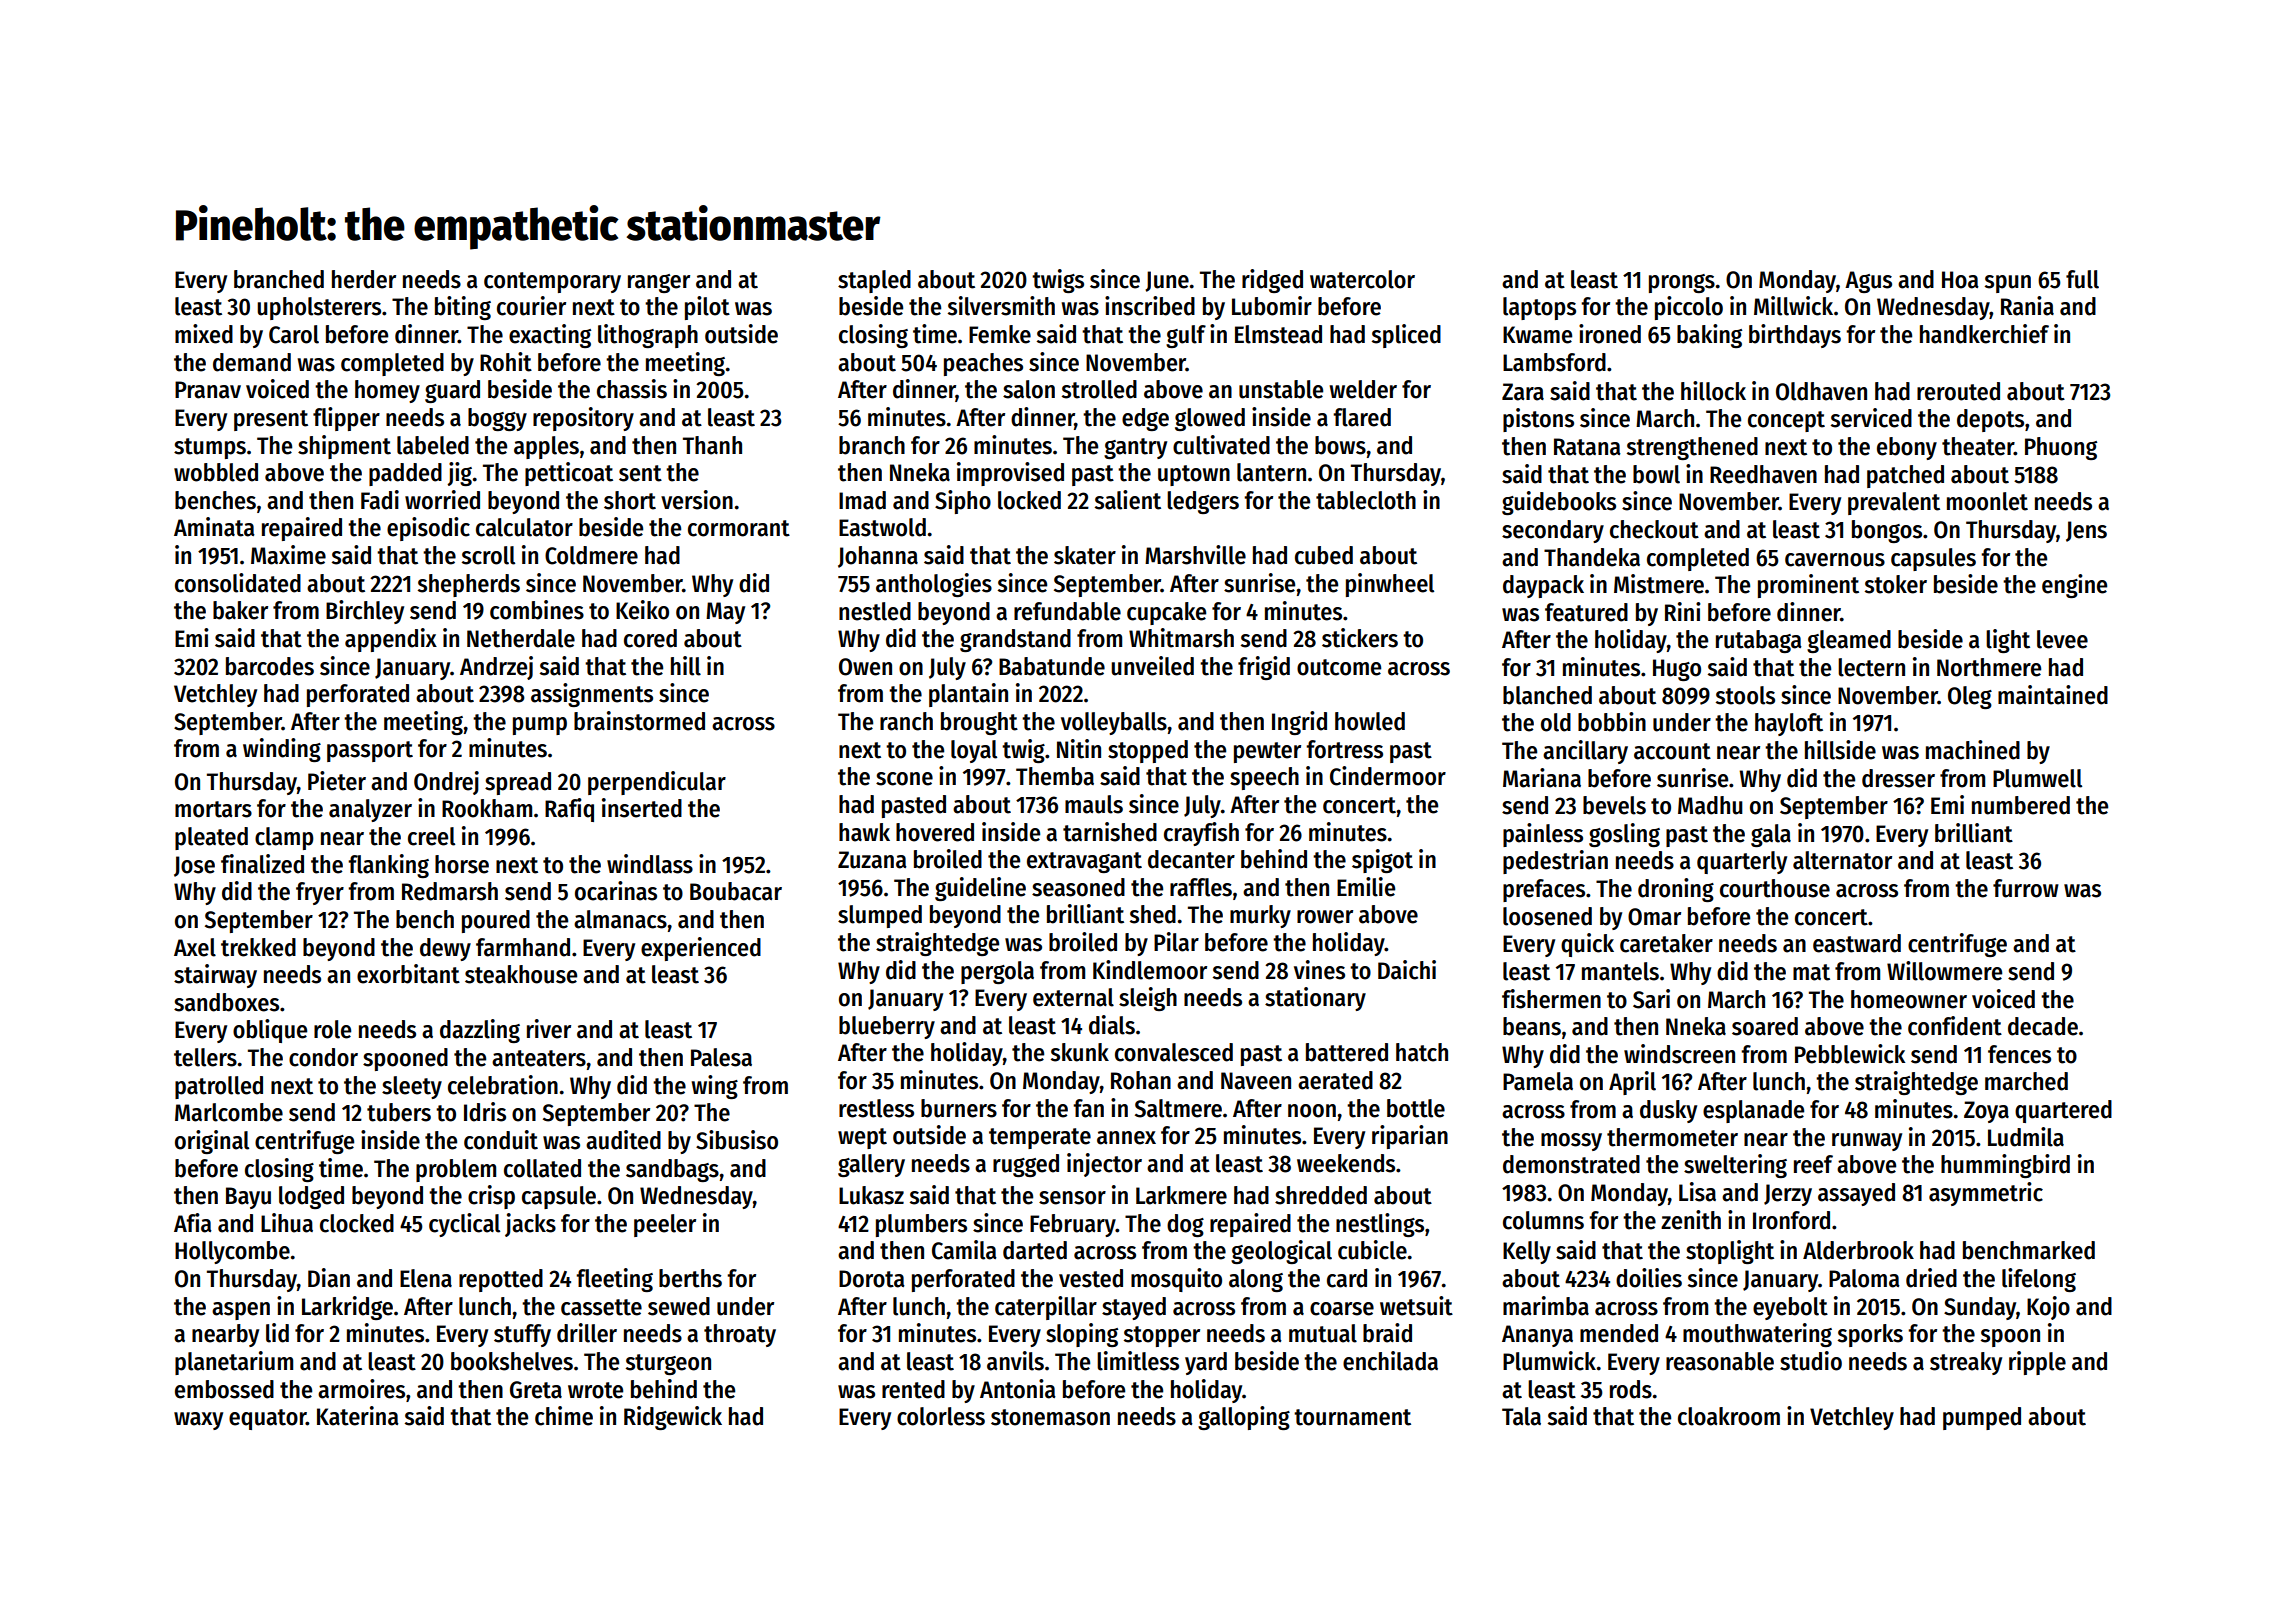  What do you see at coordinates (1210, 419) in the screenshot?
I see `glowed` at bounding box center [1210, 419].
